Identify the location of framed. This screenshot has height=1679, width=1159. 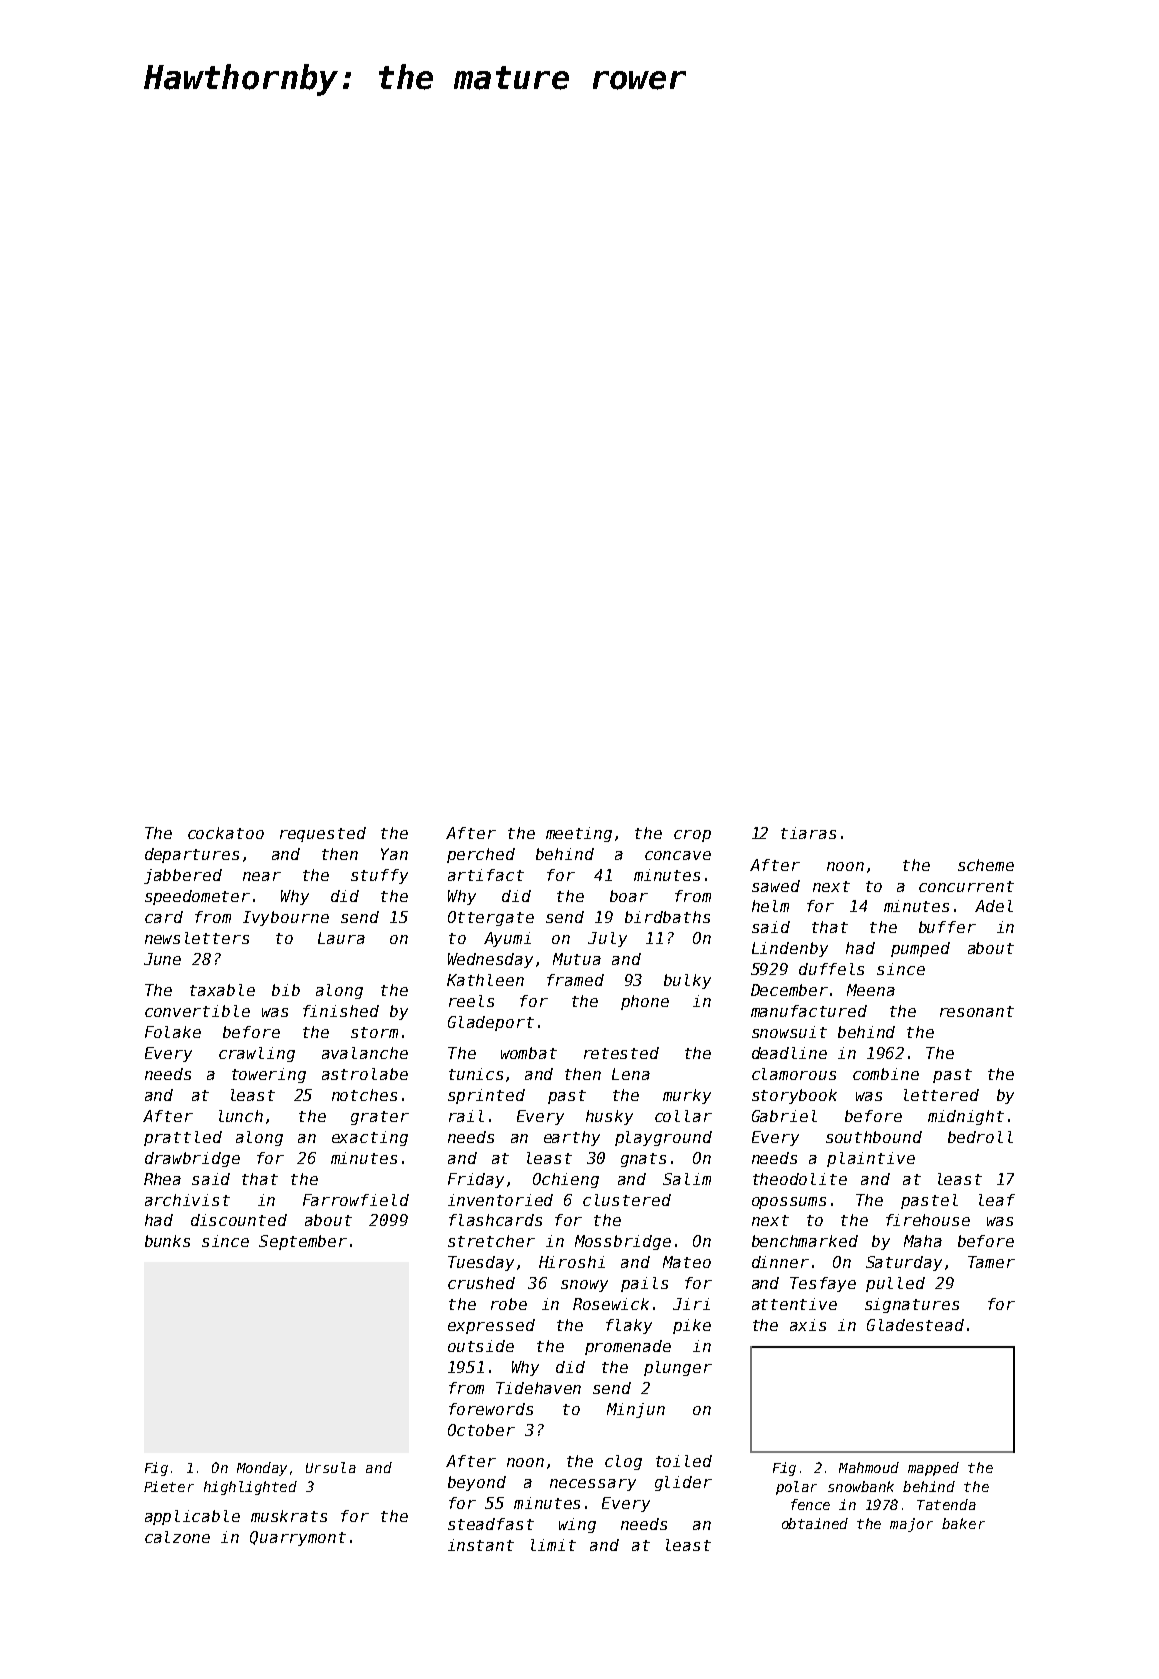
(575, 980).
